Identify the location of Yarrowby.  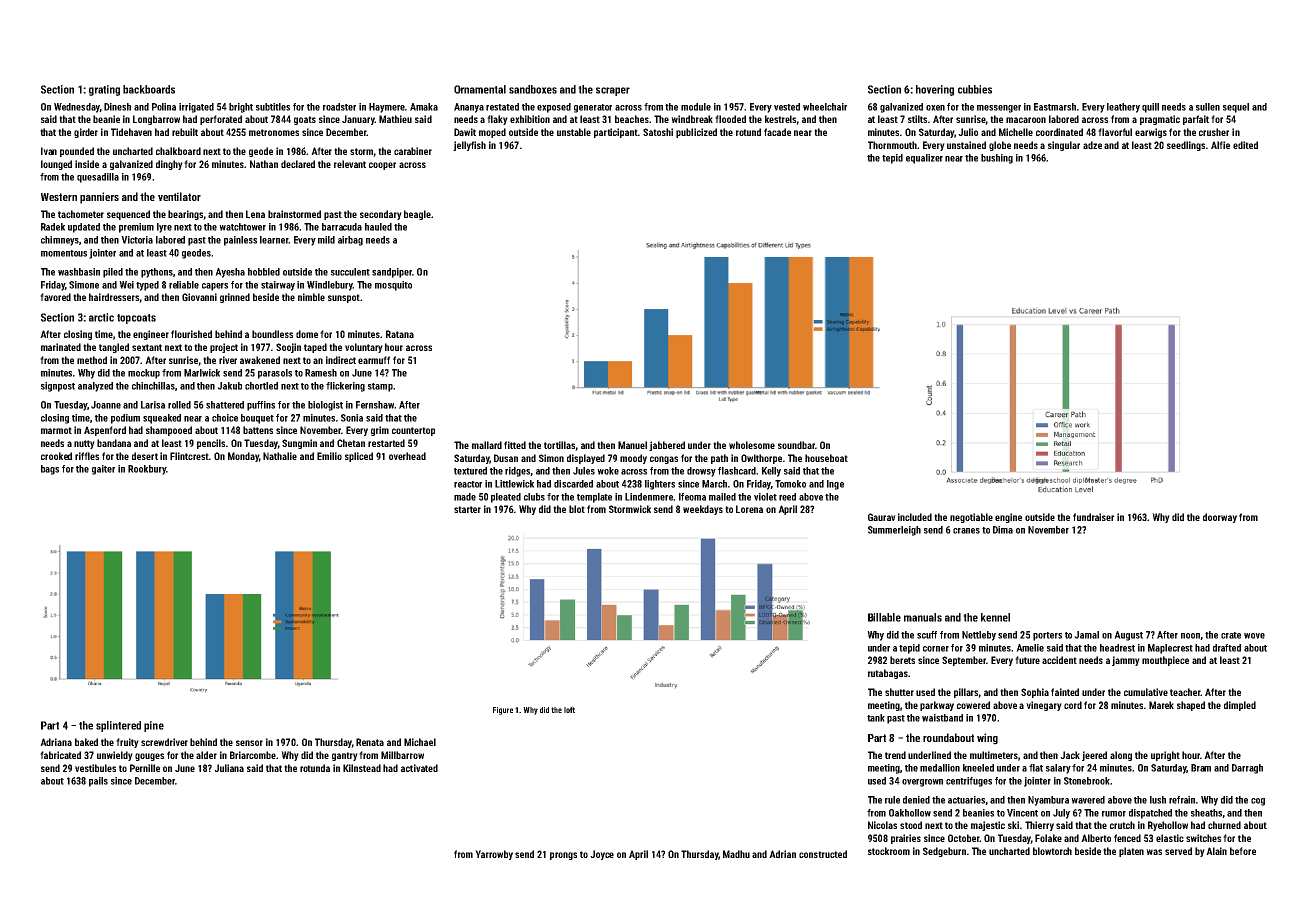
(494, 855).
